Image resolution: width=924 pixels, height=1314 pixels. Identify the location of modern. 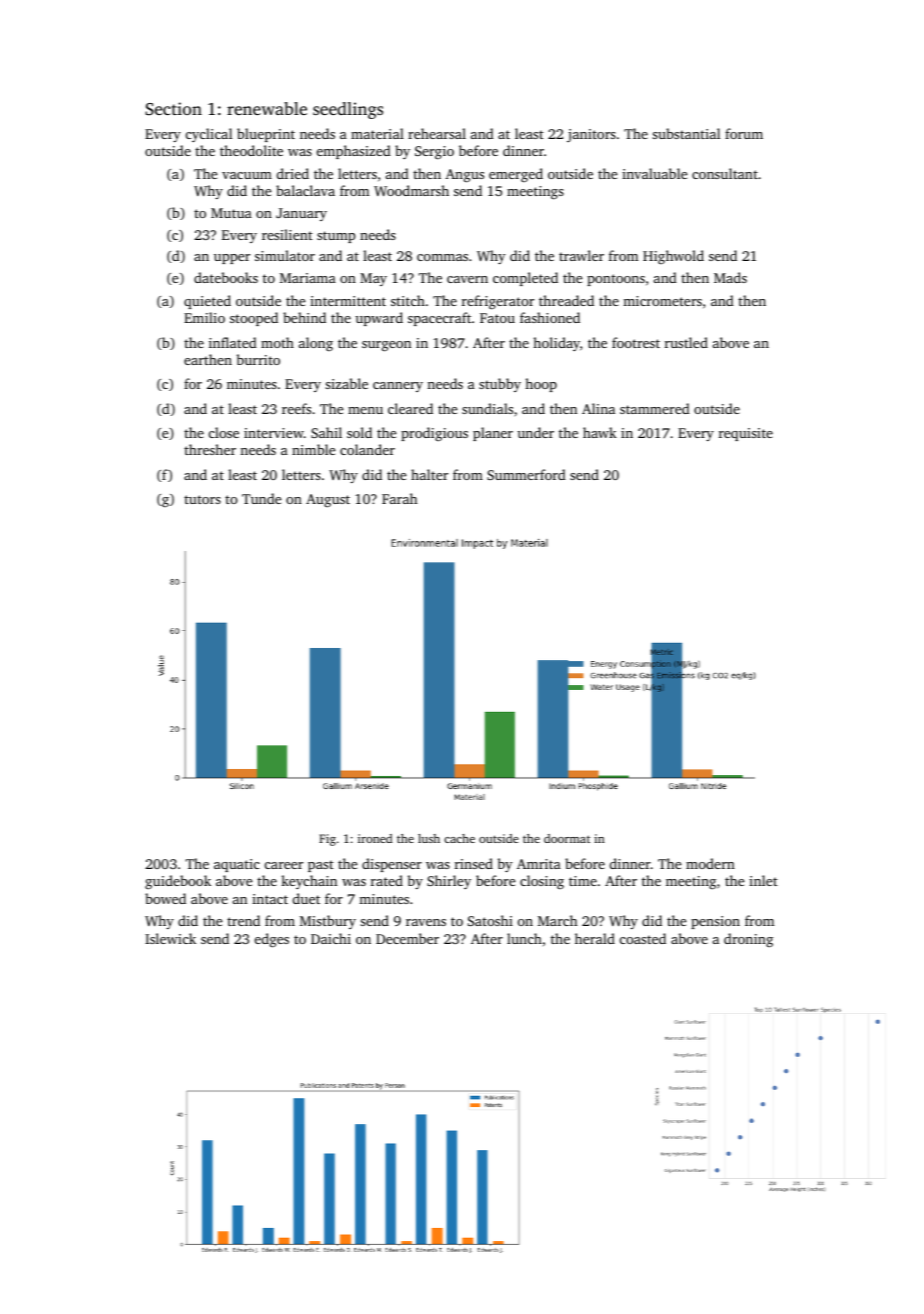
(710, 863).
